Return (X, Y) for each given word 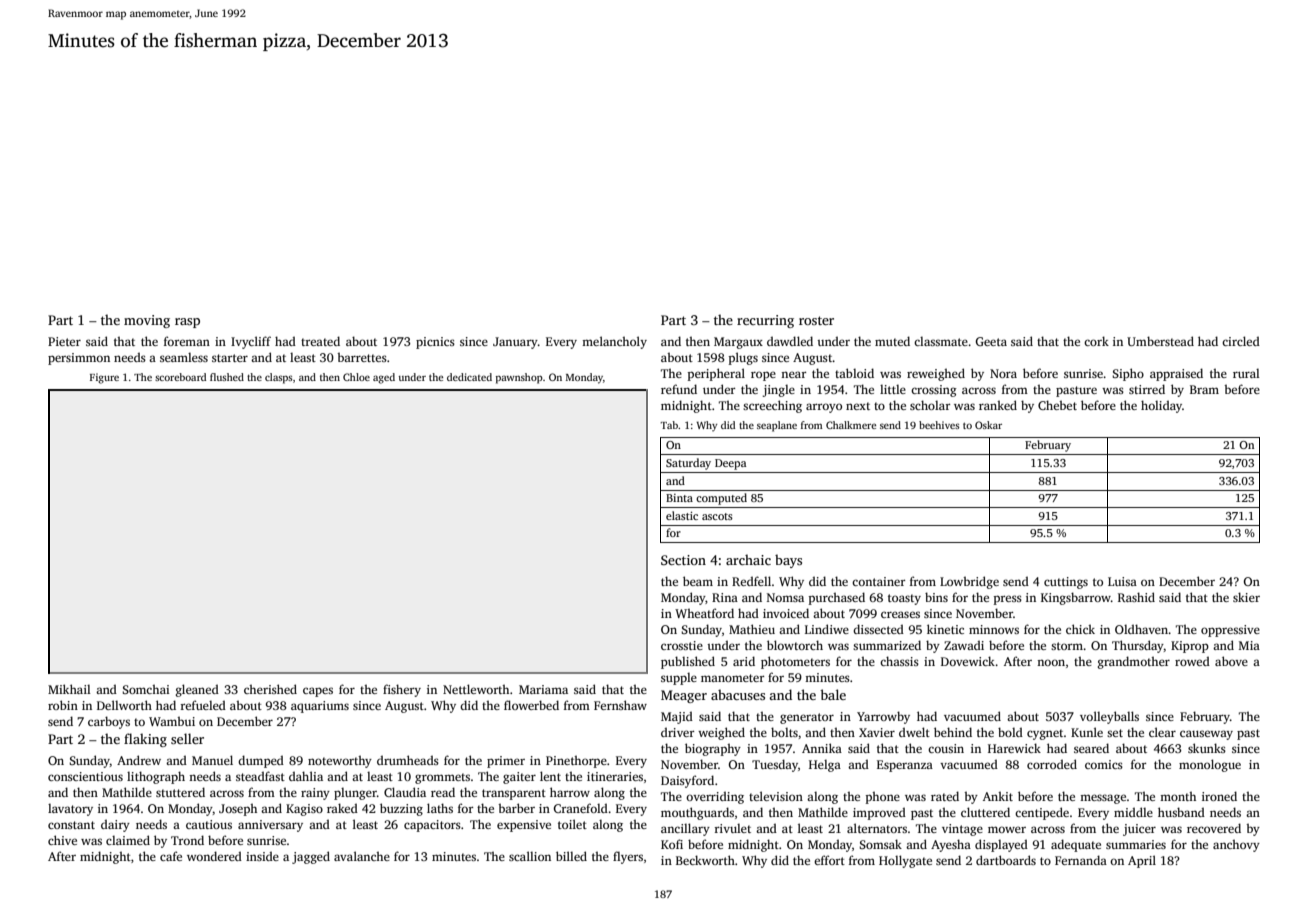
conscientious (85, 776)
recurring (765, 321)
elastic (682, 515)
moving (147, 321)
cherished (270, 689)
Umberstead (1160, 341)
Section (683, 560)
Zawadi (964, 645)
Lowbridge (969, 582)
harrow (570, 792)
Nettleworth (476, 689)
